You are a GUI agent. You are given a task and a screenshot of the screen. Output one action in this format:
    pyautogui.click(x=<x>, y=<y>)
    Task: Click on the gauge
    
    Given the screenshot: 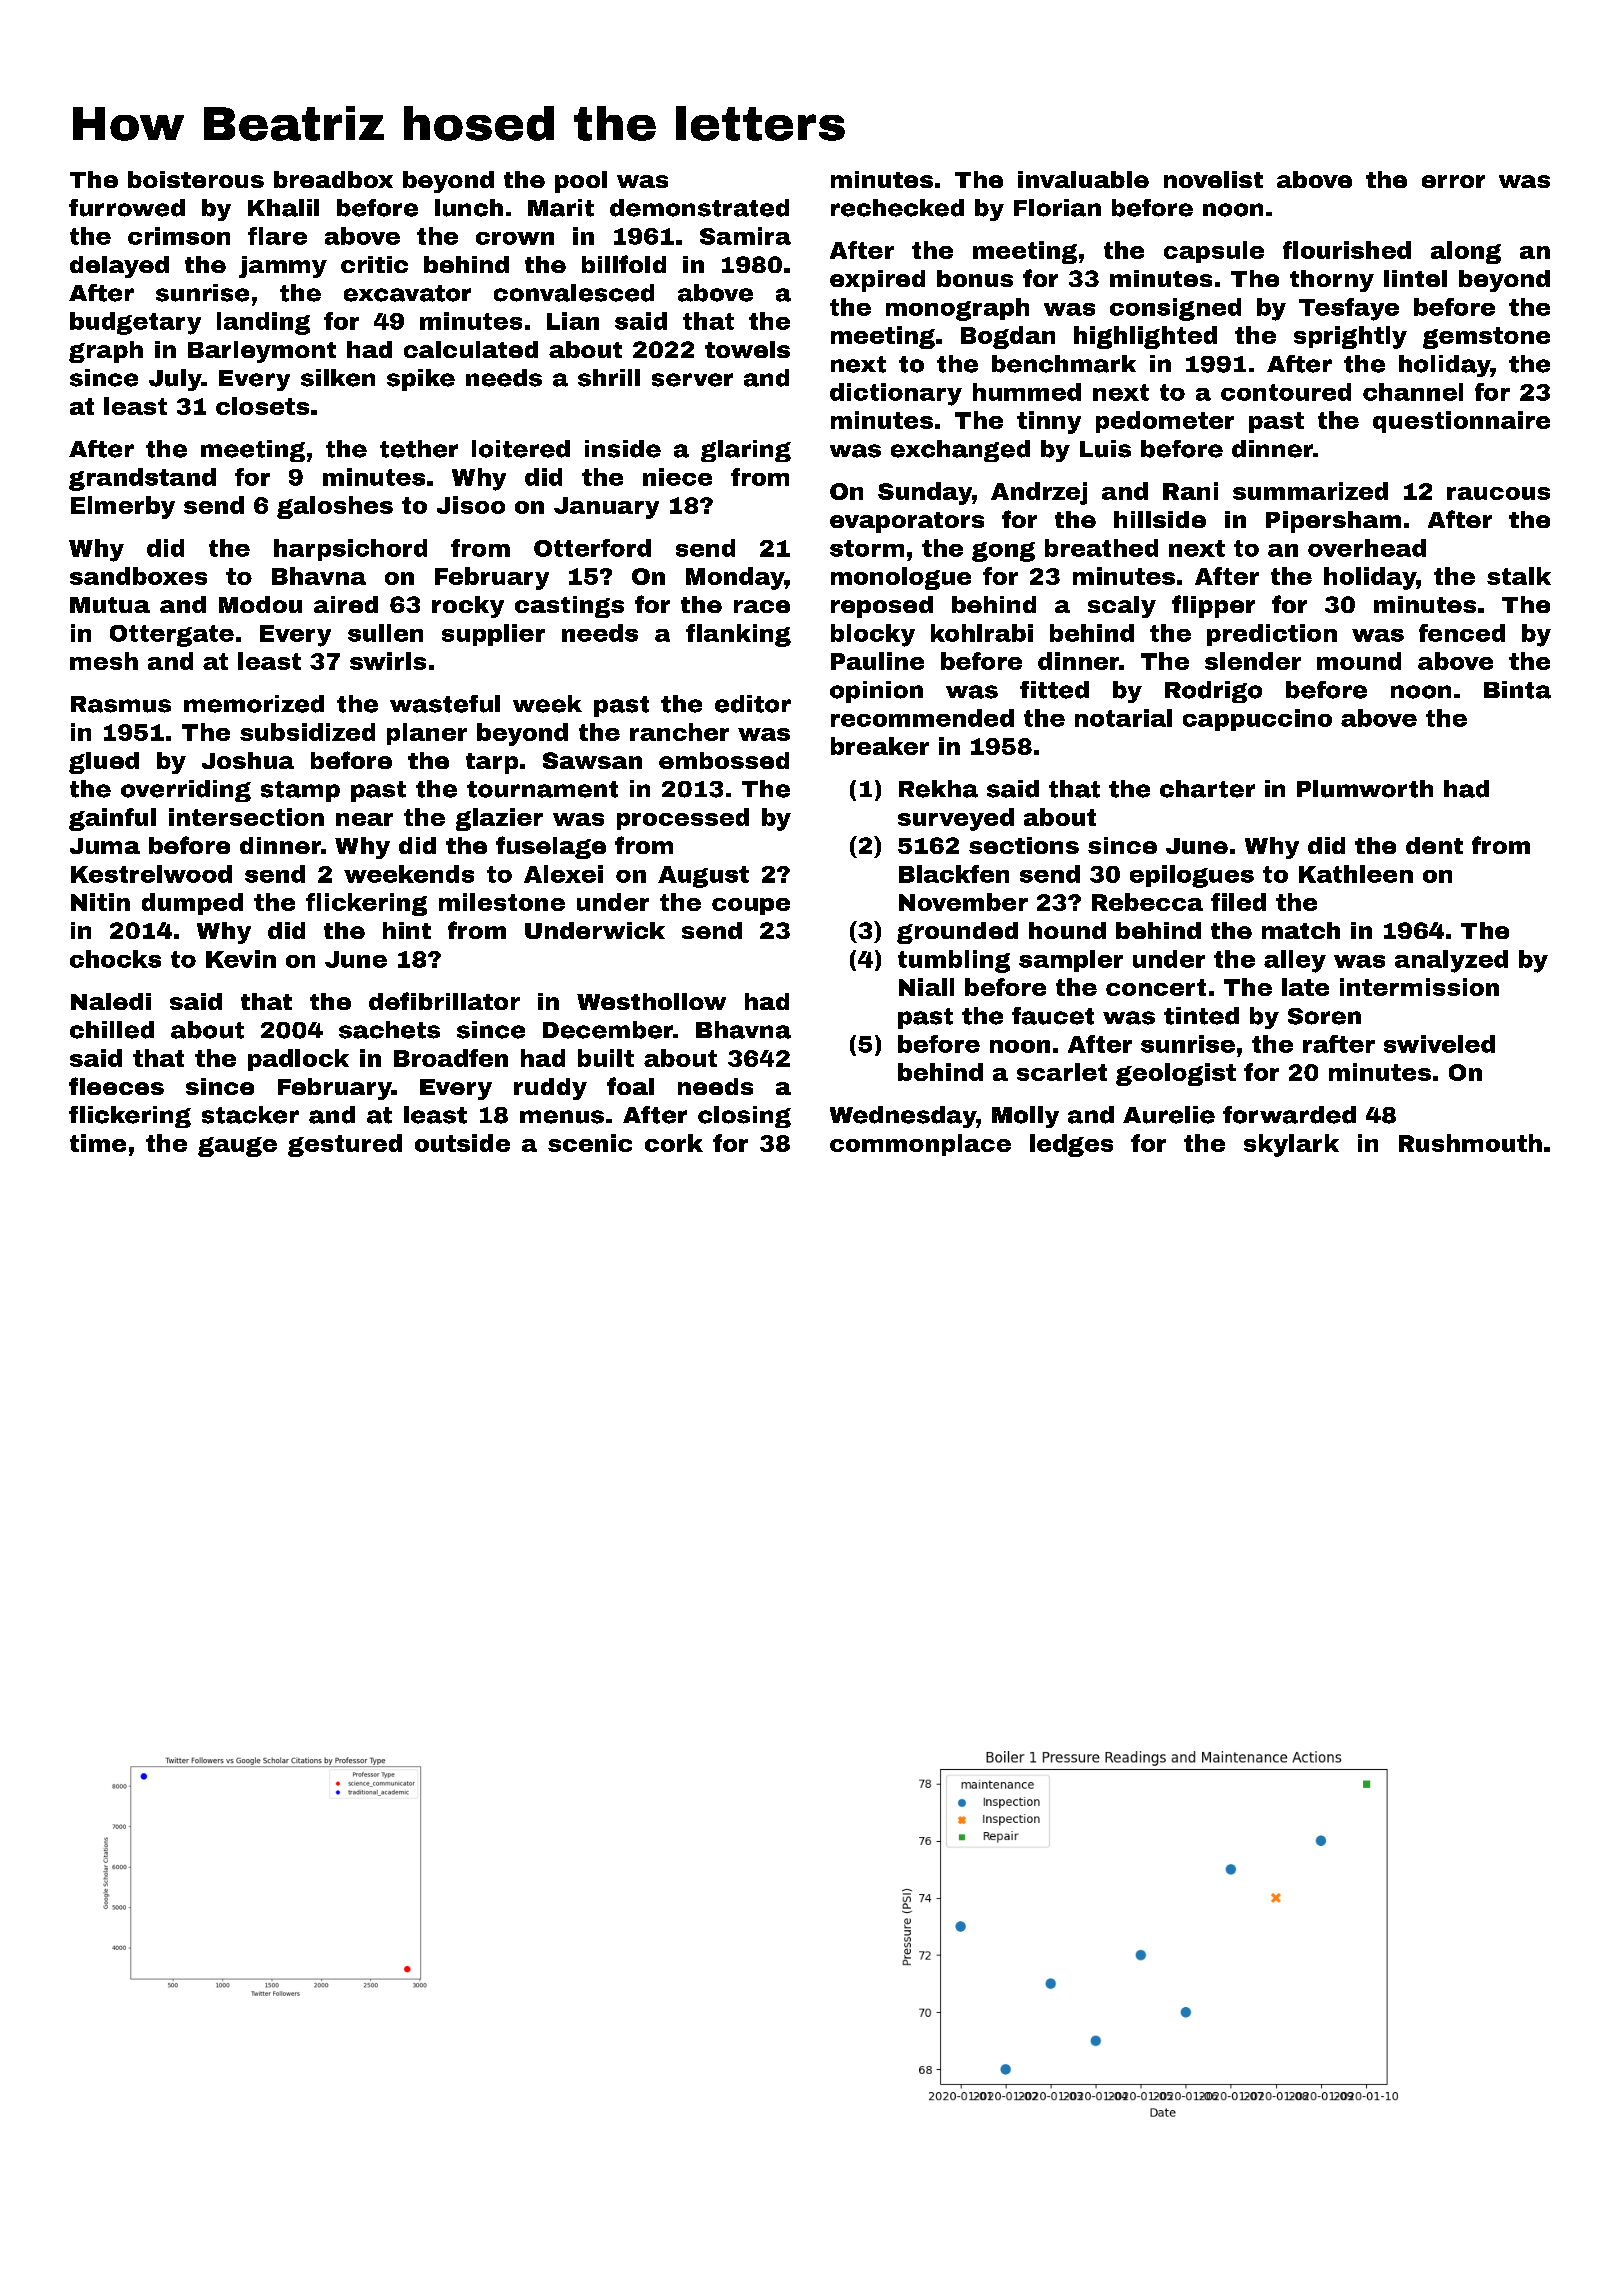 What is the action you would take?
    pyautogui.click(x=237, y=1147)
